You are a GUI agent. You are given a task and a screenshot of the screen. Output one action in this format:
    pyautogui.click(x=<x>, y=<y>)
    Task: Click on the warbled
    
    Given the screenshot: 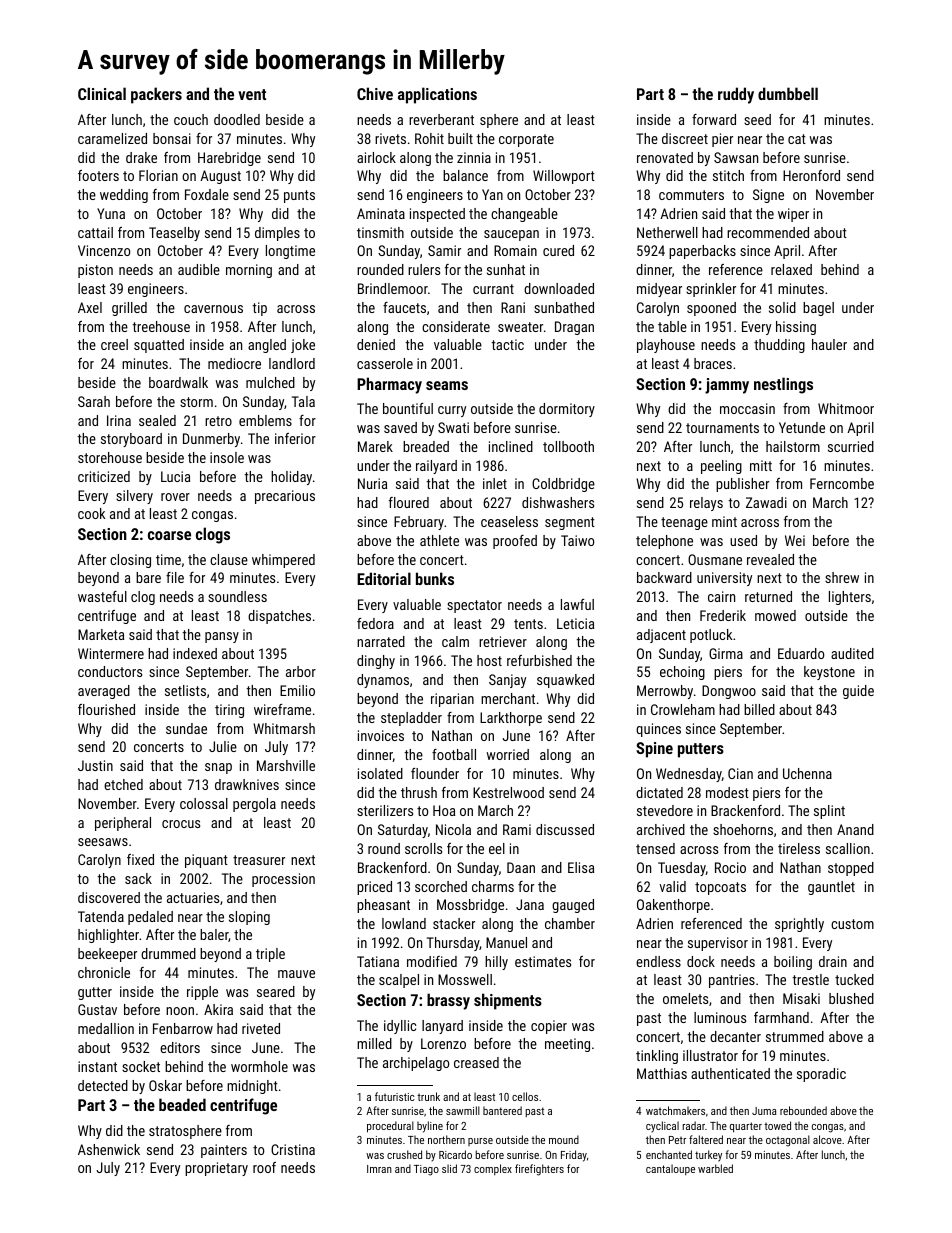 What is the action you would take?
    pyautogui.click(x=715, y=1168)
